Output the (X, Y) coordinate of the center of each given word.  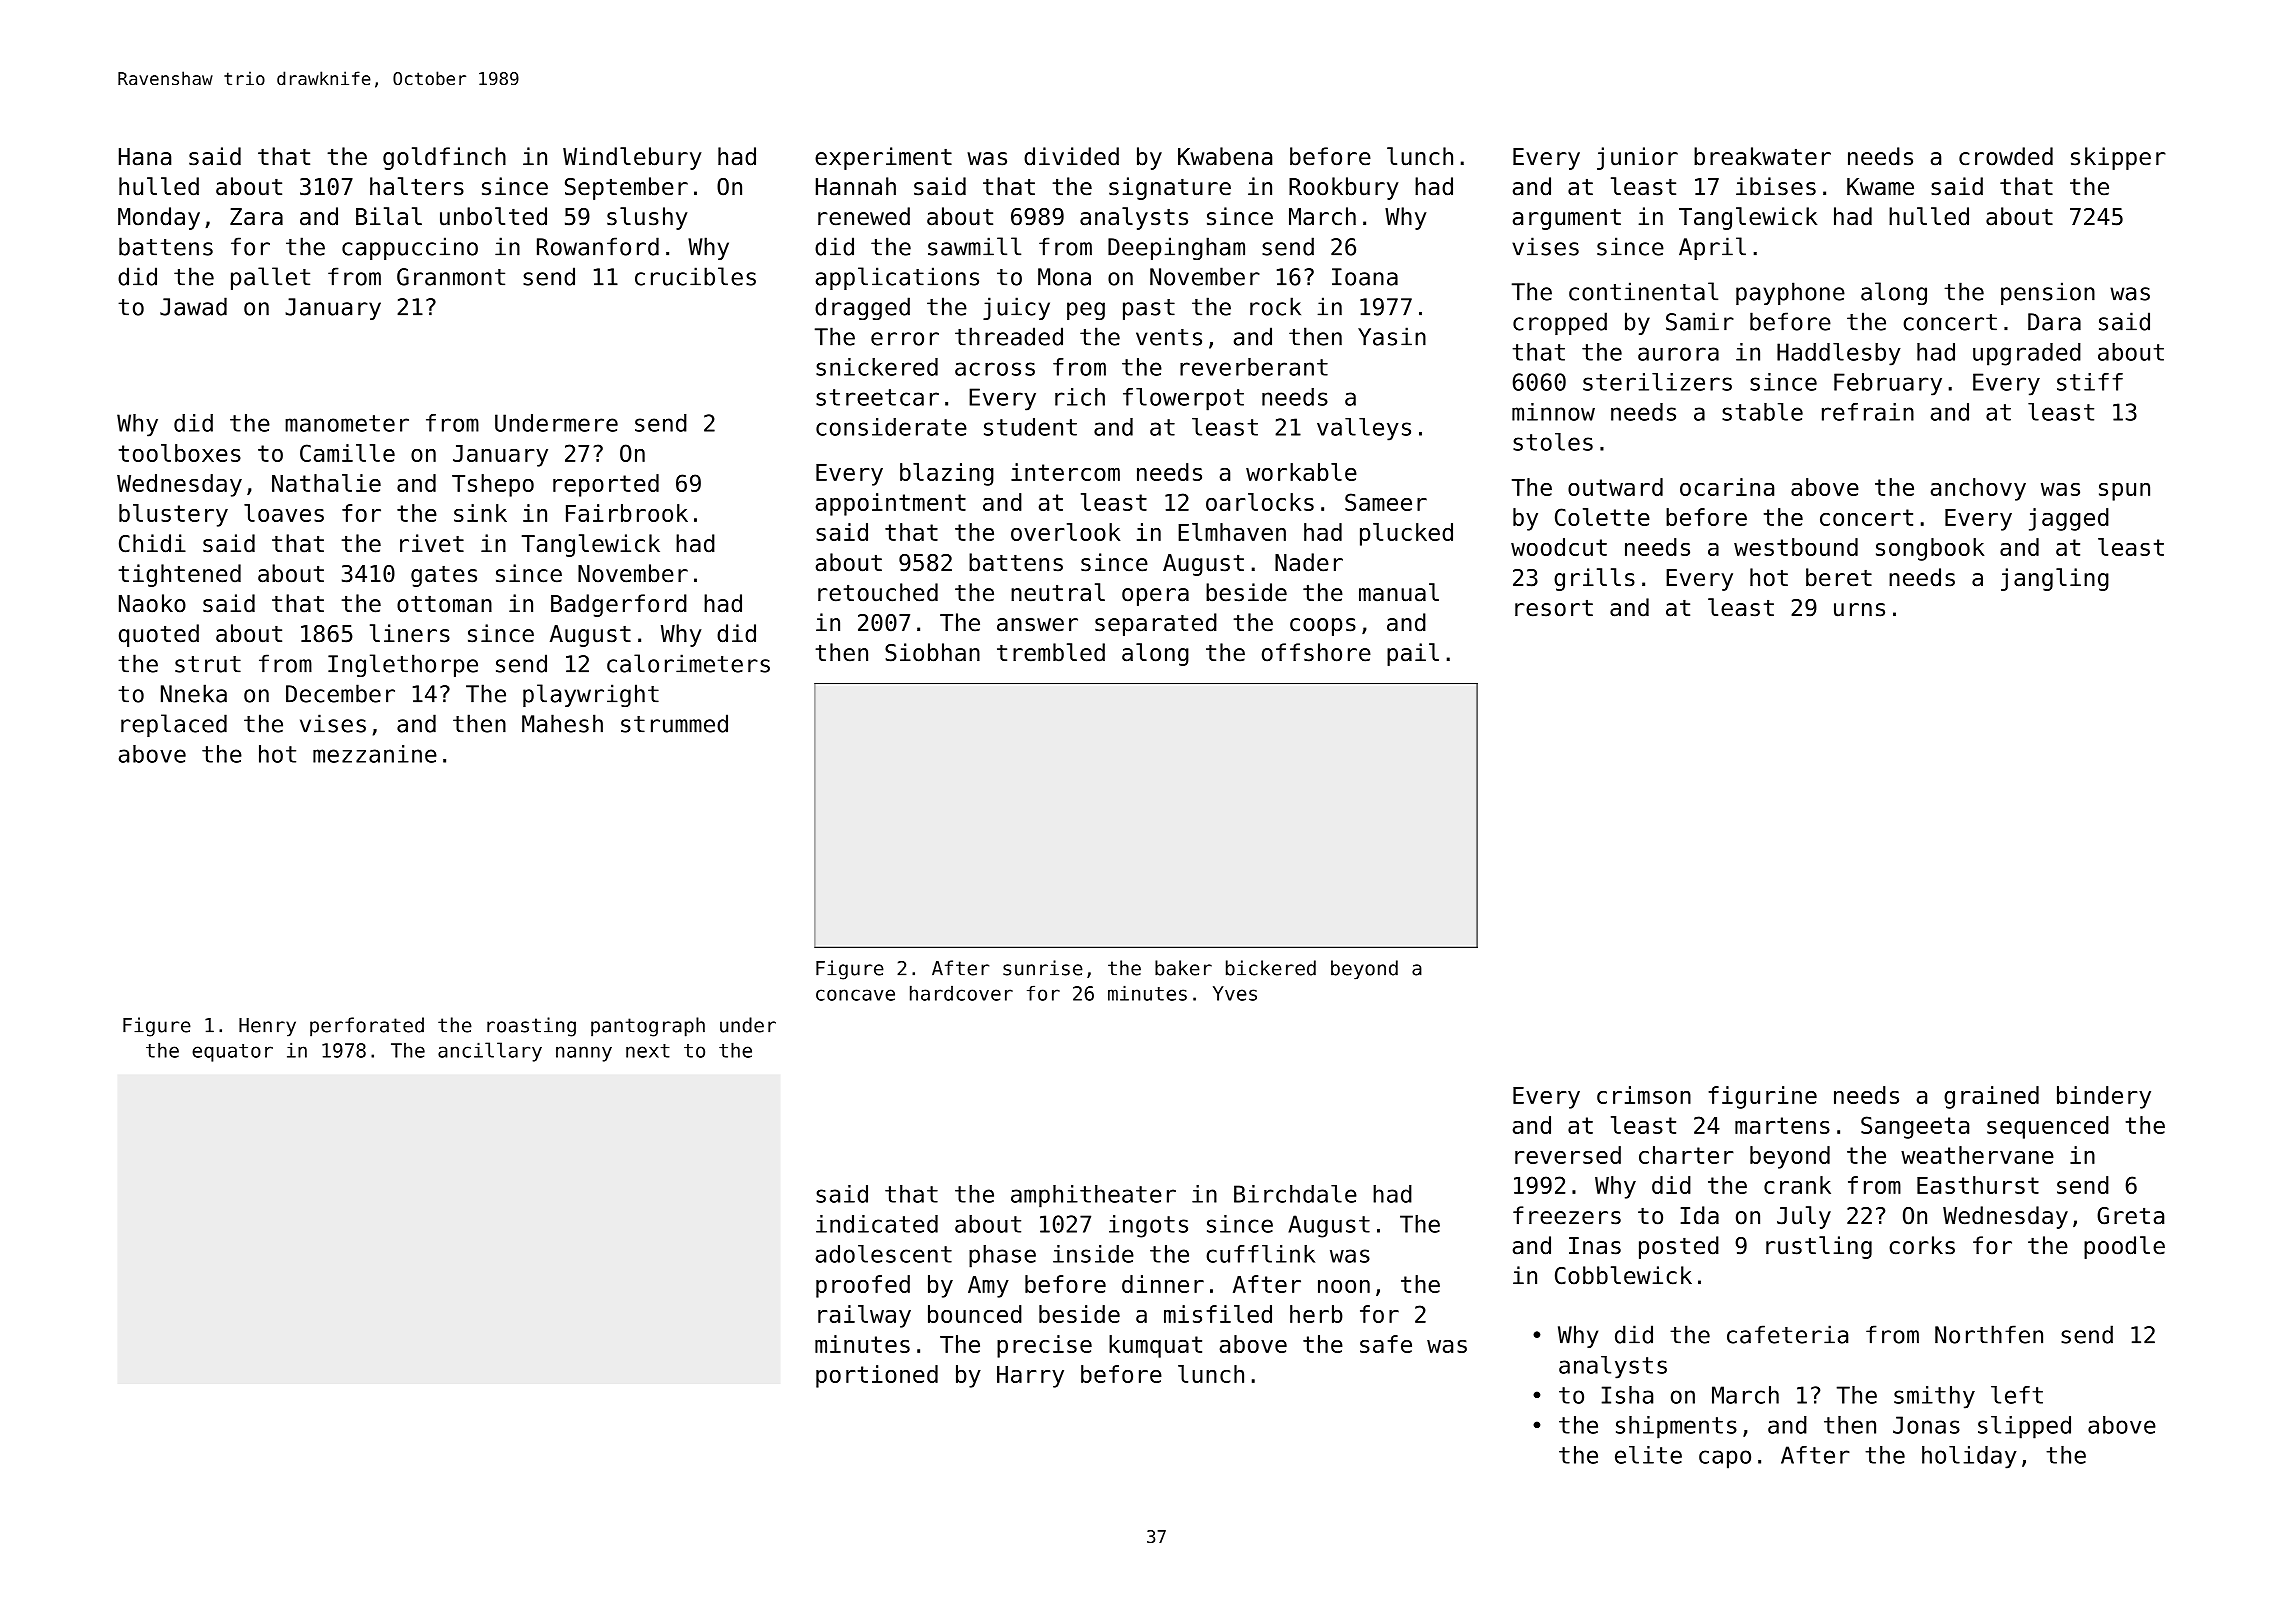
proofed (863, 1286)
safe (1386, 1344)
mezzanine (375, 754)
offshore (1316, 652)
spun (2124, 492)
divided (1071, 156)
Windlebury (632, 158)
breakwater (1762, 156)
